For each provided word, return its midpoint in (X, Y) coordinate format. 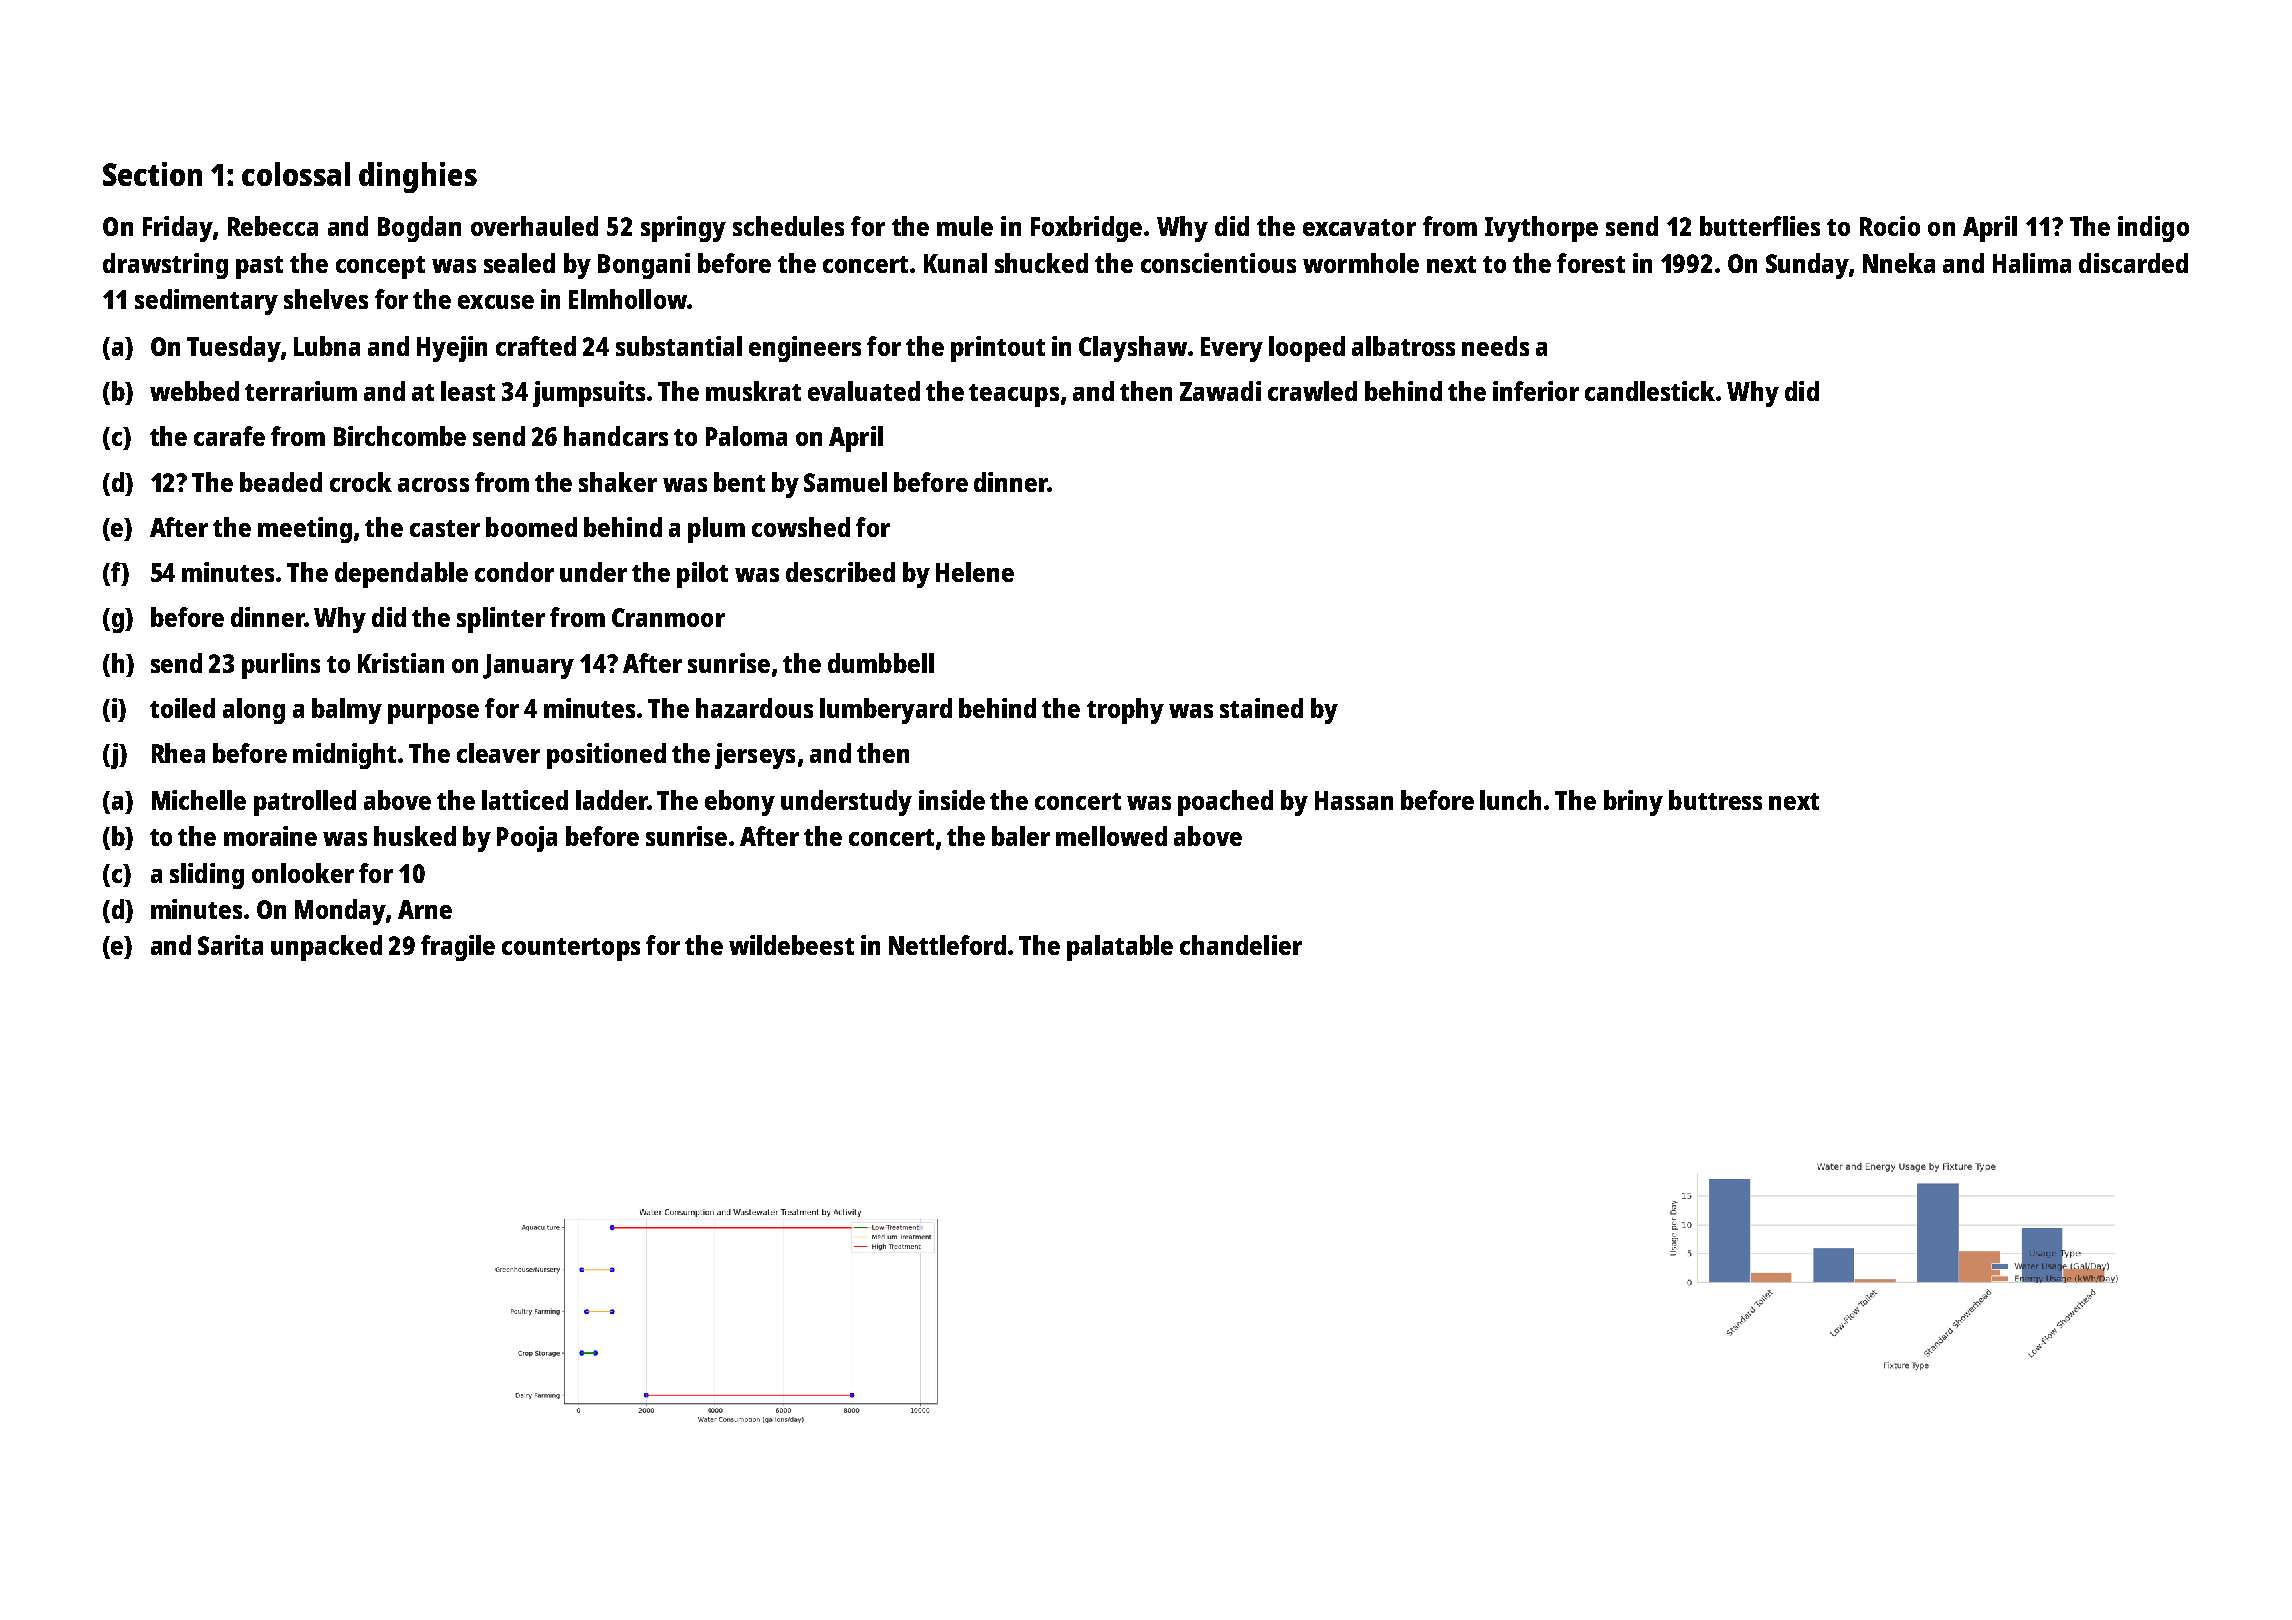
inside (952, 800)
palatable (1120, 948)
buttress (1715, 800)
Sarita (230, 945)
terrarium (301, 391)
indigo (2153, 229)
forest (1591, 263)
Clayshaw (1133, 349)
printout (998, 349)
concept (380, 267)
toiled (182, 708)
